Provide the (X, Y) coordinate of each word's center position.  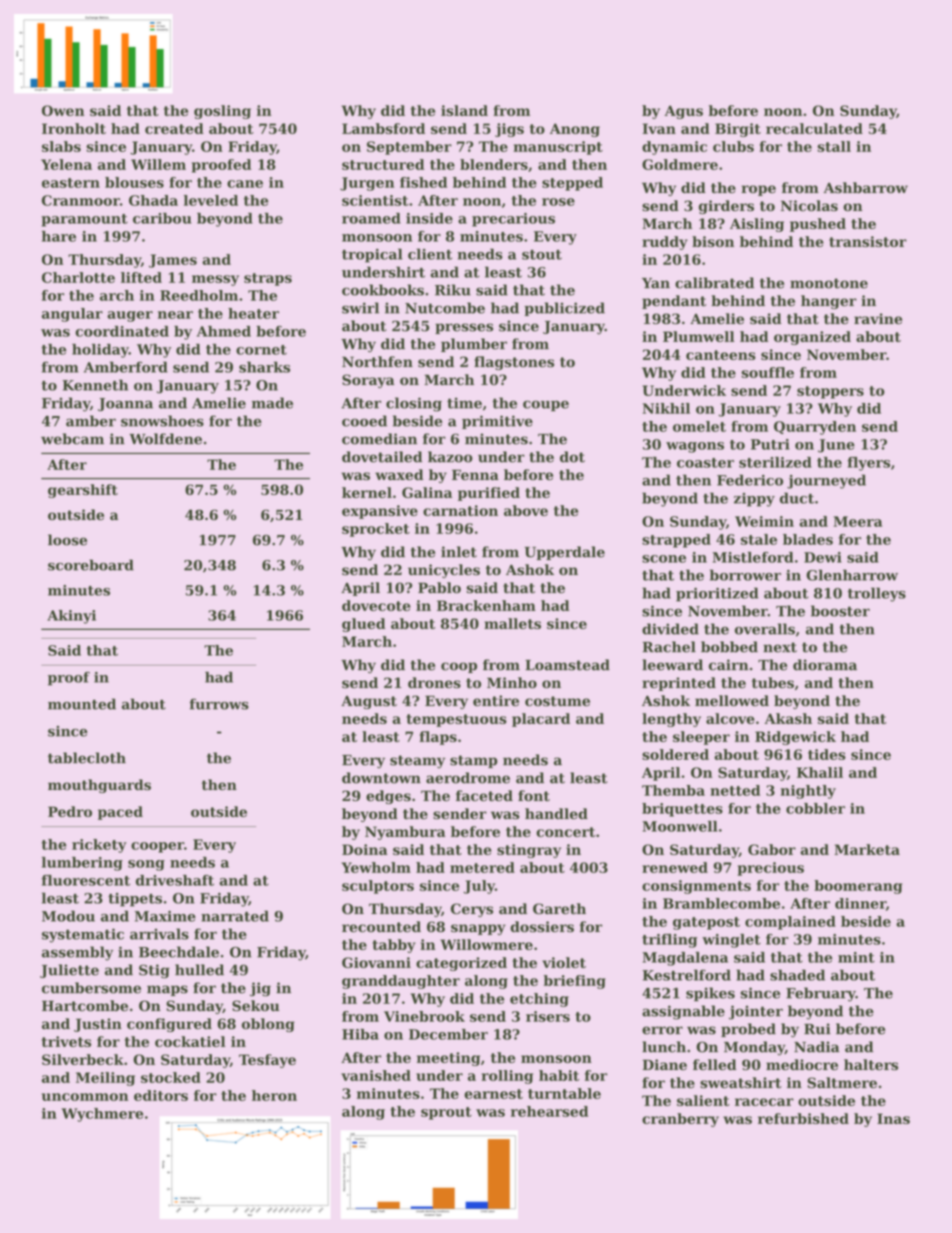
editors (161, 1095)
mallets (512, 623)
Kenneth (95, 385)
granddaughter (401, 982)
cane (245, 184)
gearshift (83, 491)
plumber (474, 345)
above (526, 510)
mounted (82, 704)
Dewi (823, 557)
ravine (878, 319)
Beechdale (179, 952)
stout (542, 255)
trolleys (877, 594)
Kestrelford (686, 975)
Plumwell (699, 336)
